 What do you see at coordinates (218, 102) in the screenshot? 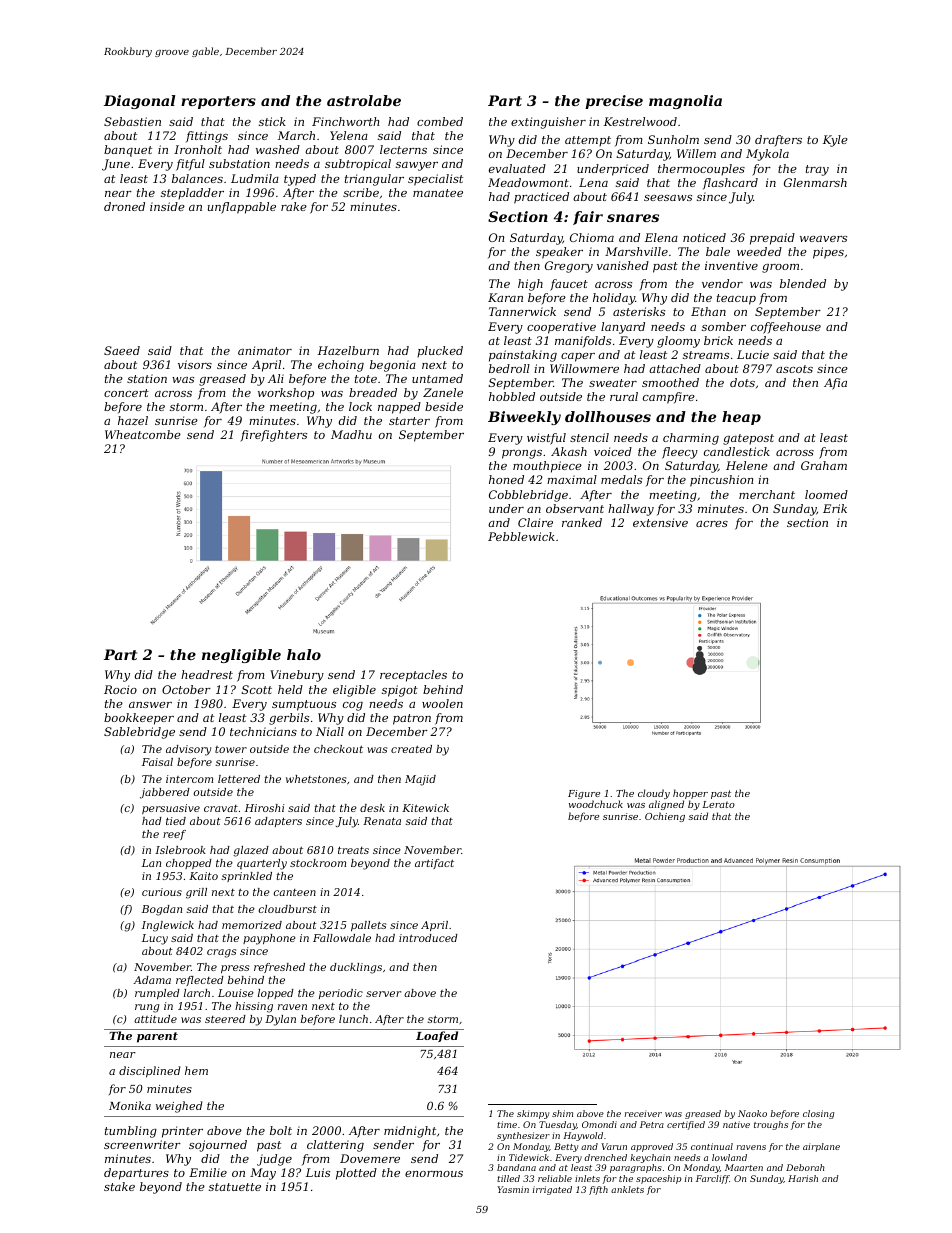
I see `reporters` at bounding box center [218, 102].
